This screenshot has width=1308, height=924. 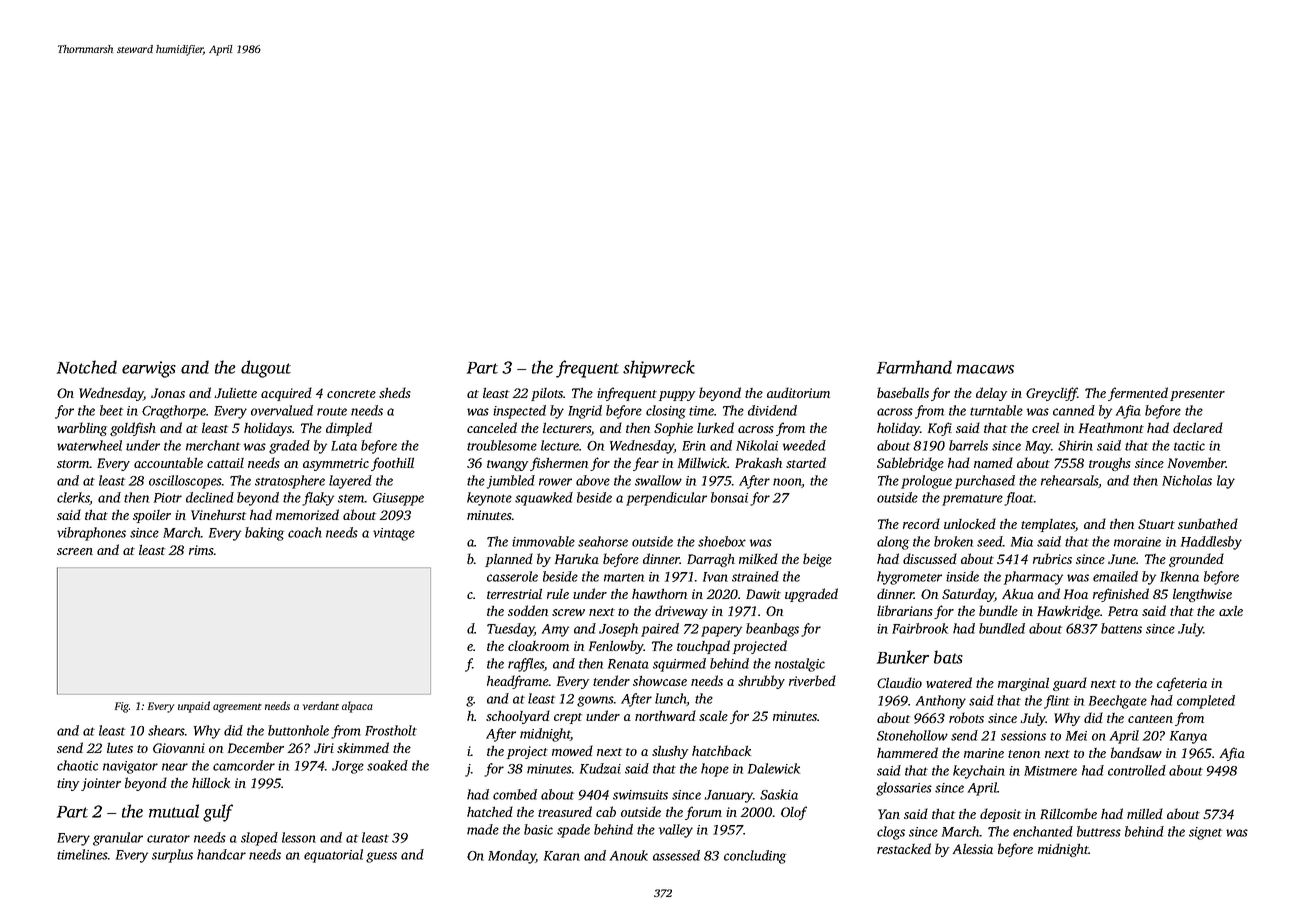 I want to click on tactic, so click(x=1189, y=446).
